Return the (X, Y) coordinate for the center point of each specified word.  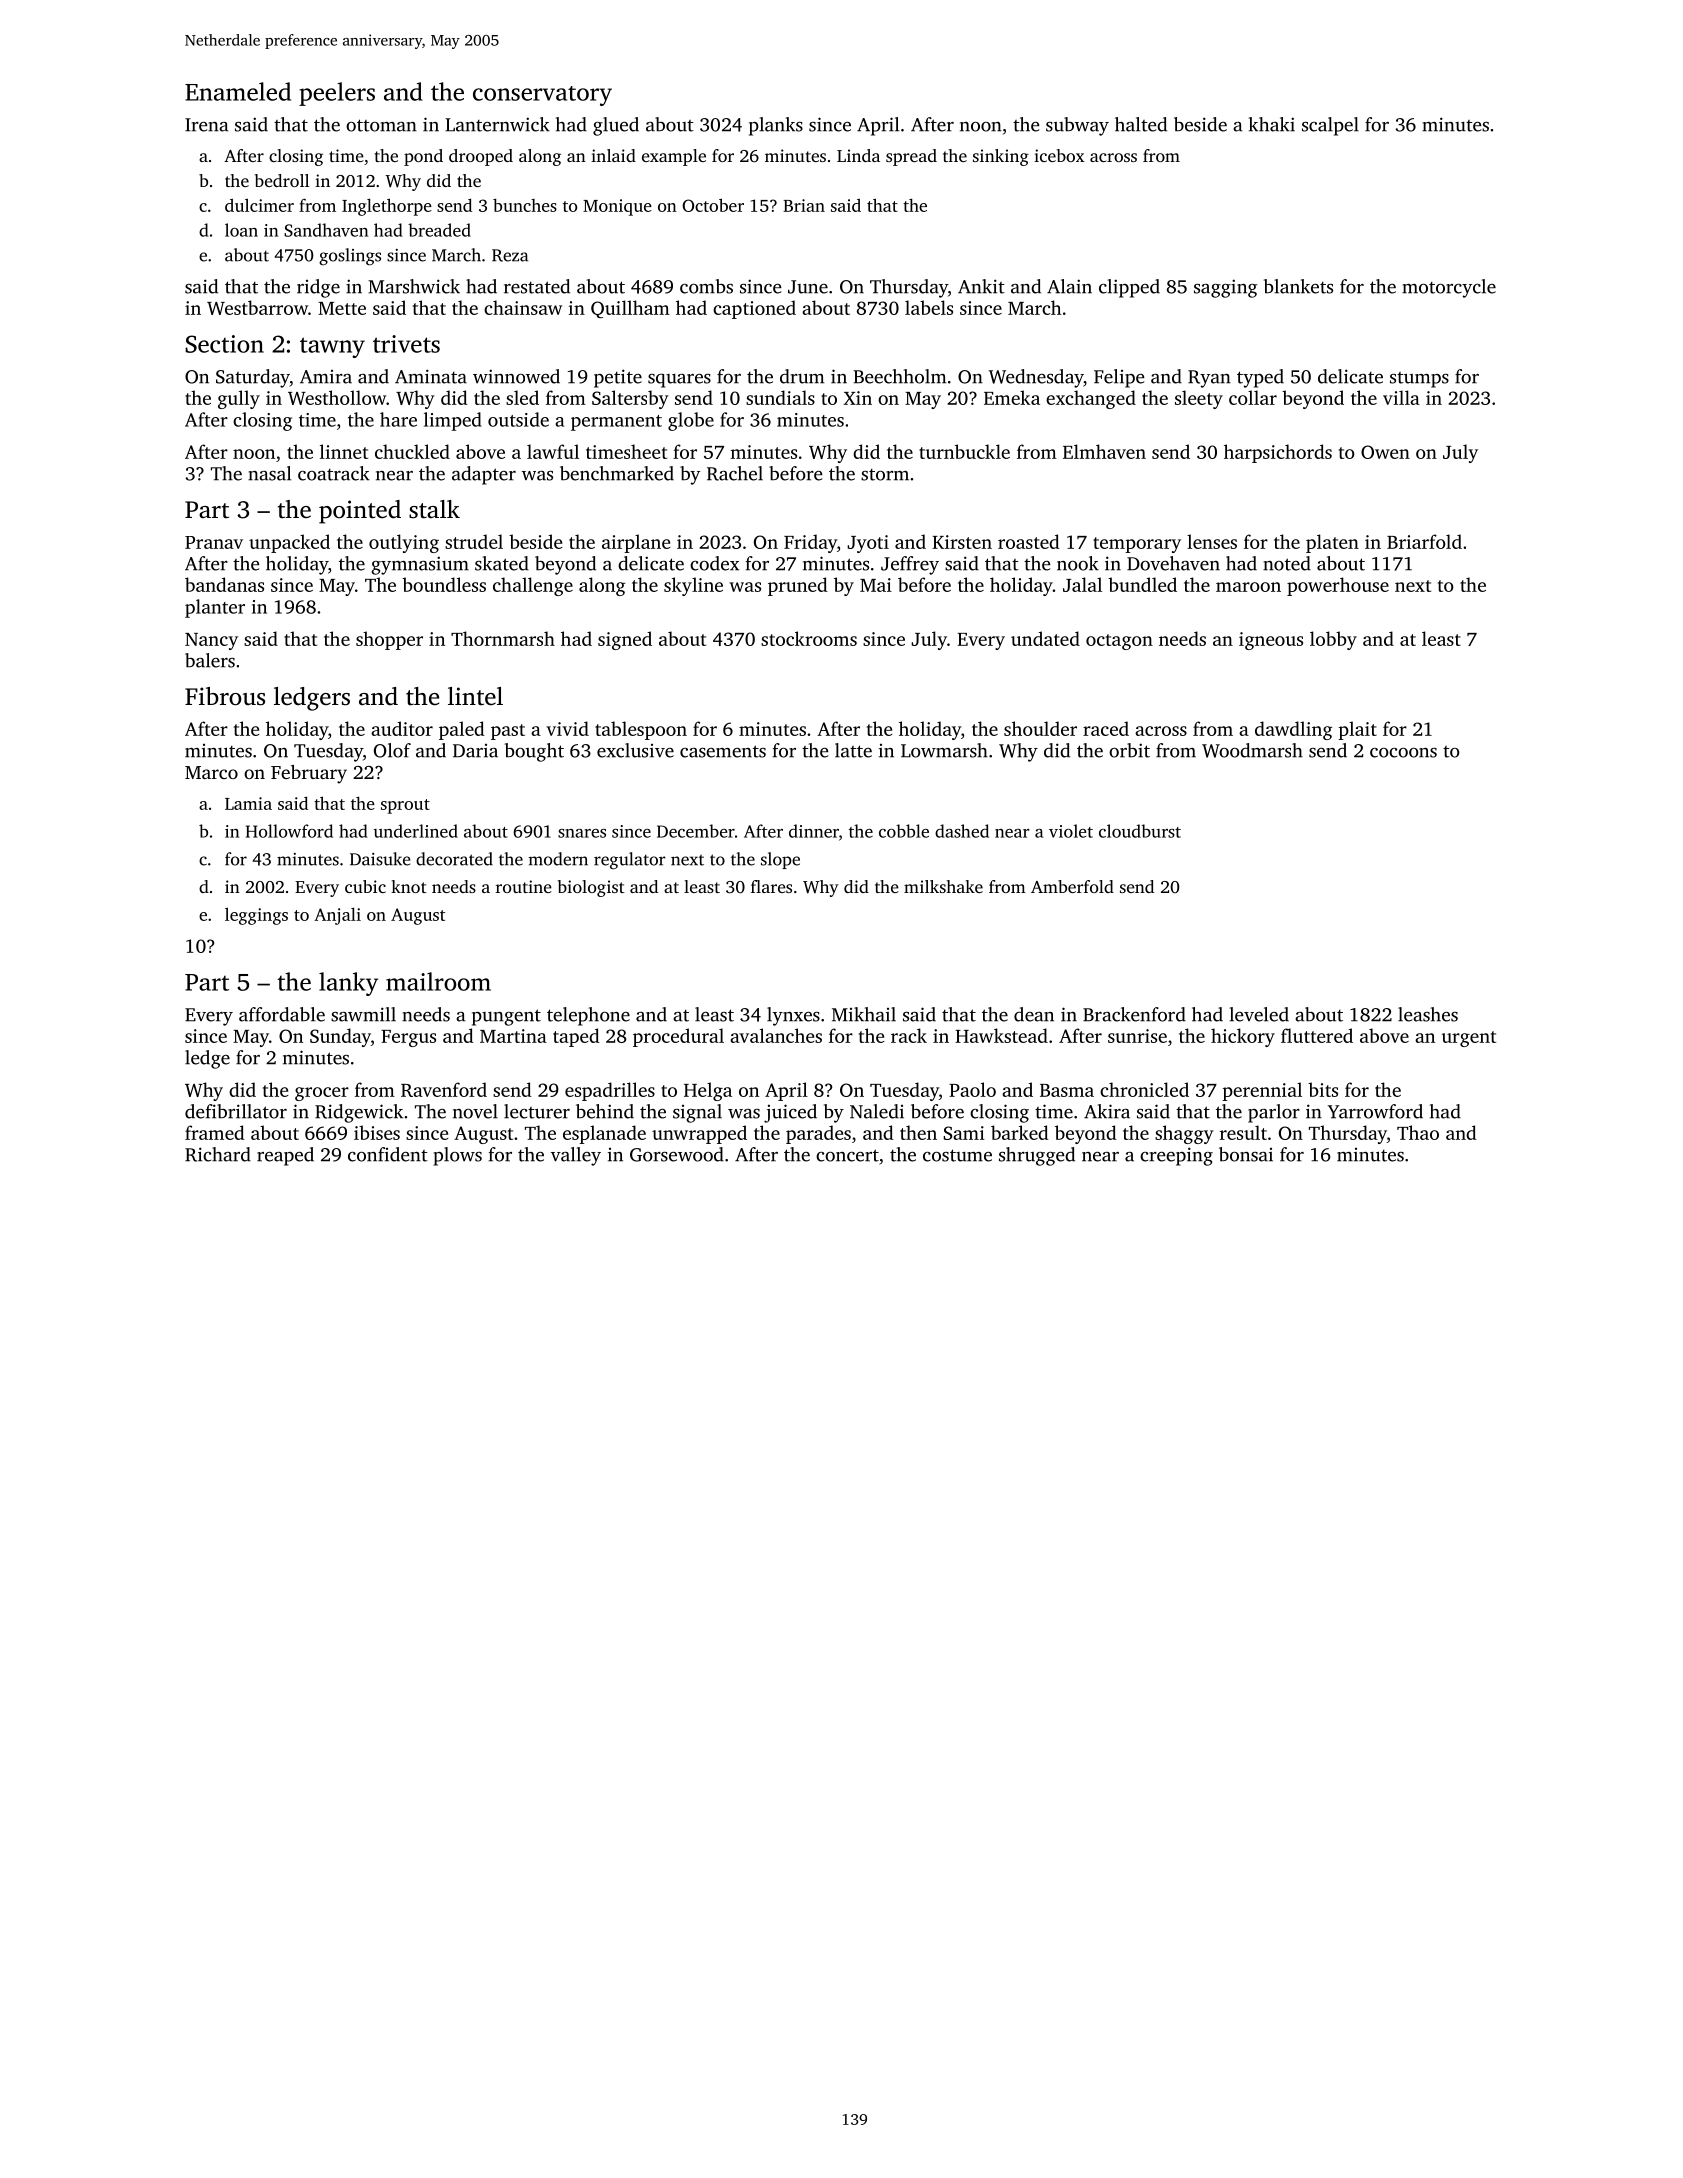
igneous (1271, 641)
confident (388, 1154)
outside (518, 419)
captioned (754, 309)
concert (847, 1155)
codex (714, 563)
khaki (1272, 124)
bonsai (1246, 1154)
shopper (389, 640)
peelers (337, 94)
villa (1401, 397)
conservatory (542, 96)
